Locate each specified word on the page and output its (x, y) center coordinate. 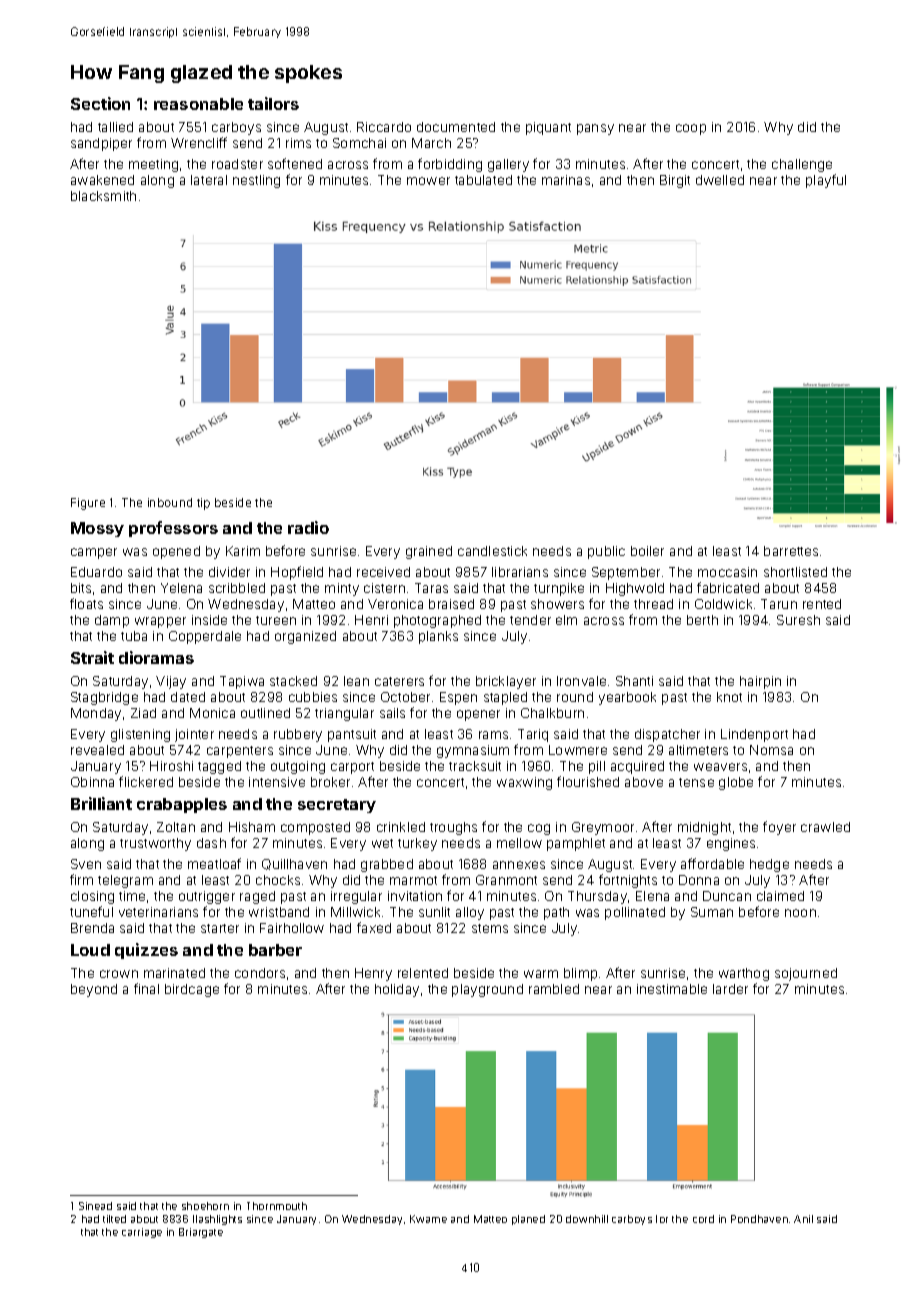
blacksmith (103, 196)
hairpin (760, 682)
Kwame (428, 1219)
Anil (803, 1219)
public (606, 552)
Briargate (201, 1233)
